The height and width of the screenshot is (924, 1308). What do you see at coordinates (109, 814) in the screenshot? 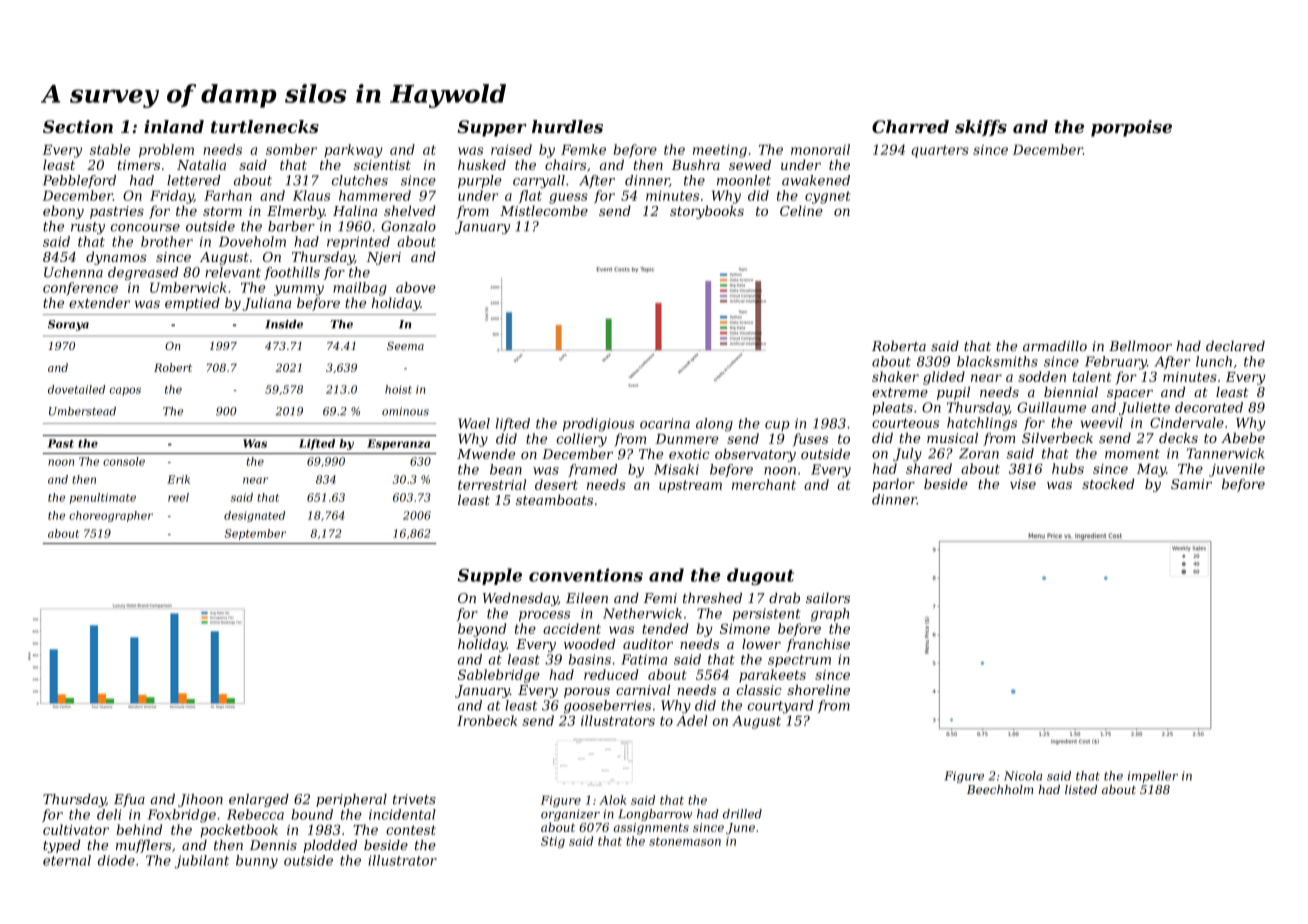
I see `deli` at bounding box center [109, 814].
